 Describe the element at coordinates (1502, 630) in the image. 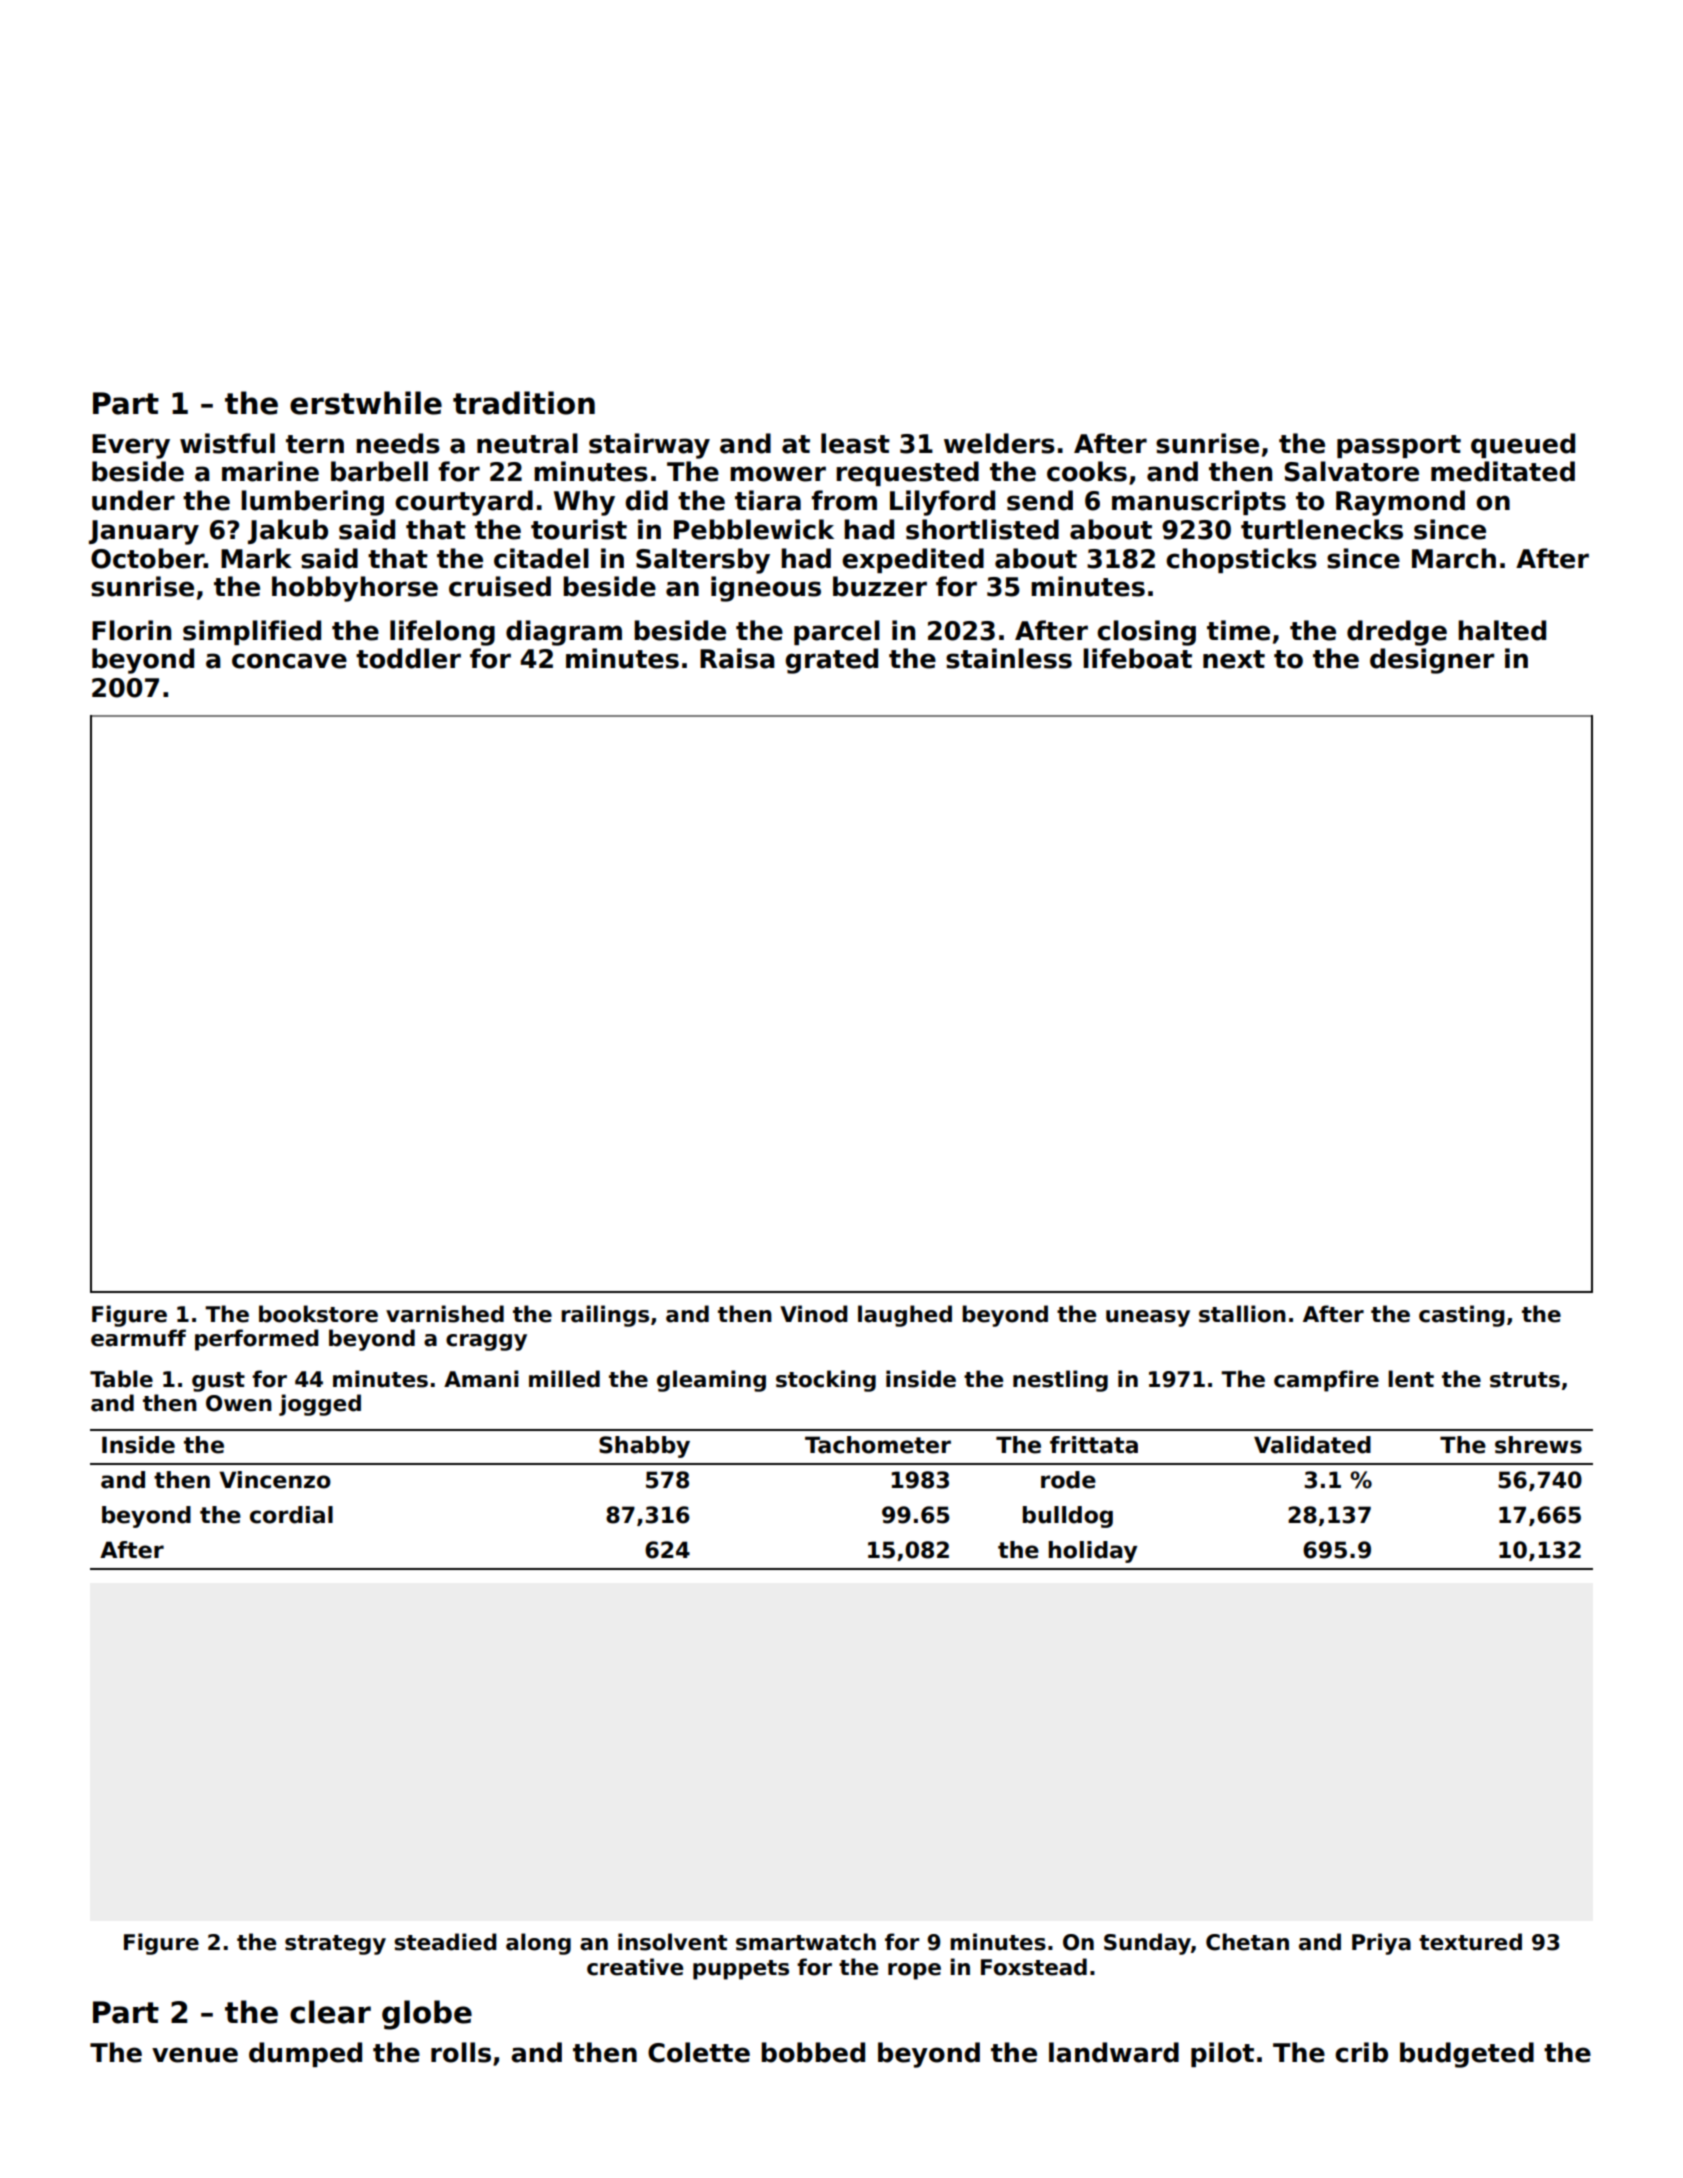

I see `halted` at that location.
